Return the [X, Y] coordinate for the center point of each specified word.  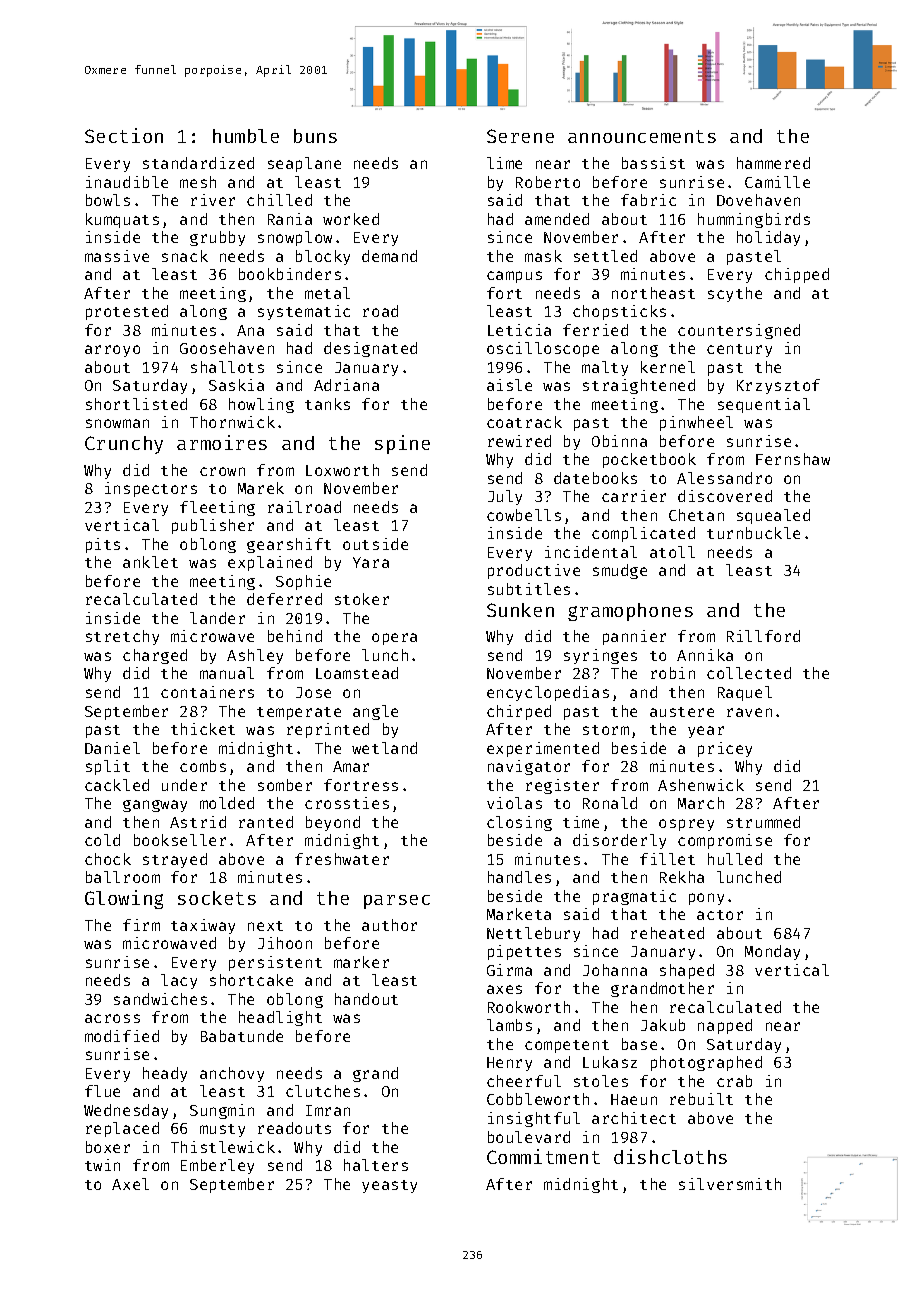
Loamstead [357, 673]
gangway [155, 806]
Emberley [217, 1166]
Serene [520, 136]
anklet [150, 562]
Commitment [543, 1156]
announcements [642, 136]
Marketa [519, 914]
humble [246, 136]
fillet [667, 859]
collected [749, 673]
